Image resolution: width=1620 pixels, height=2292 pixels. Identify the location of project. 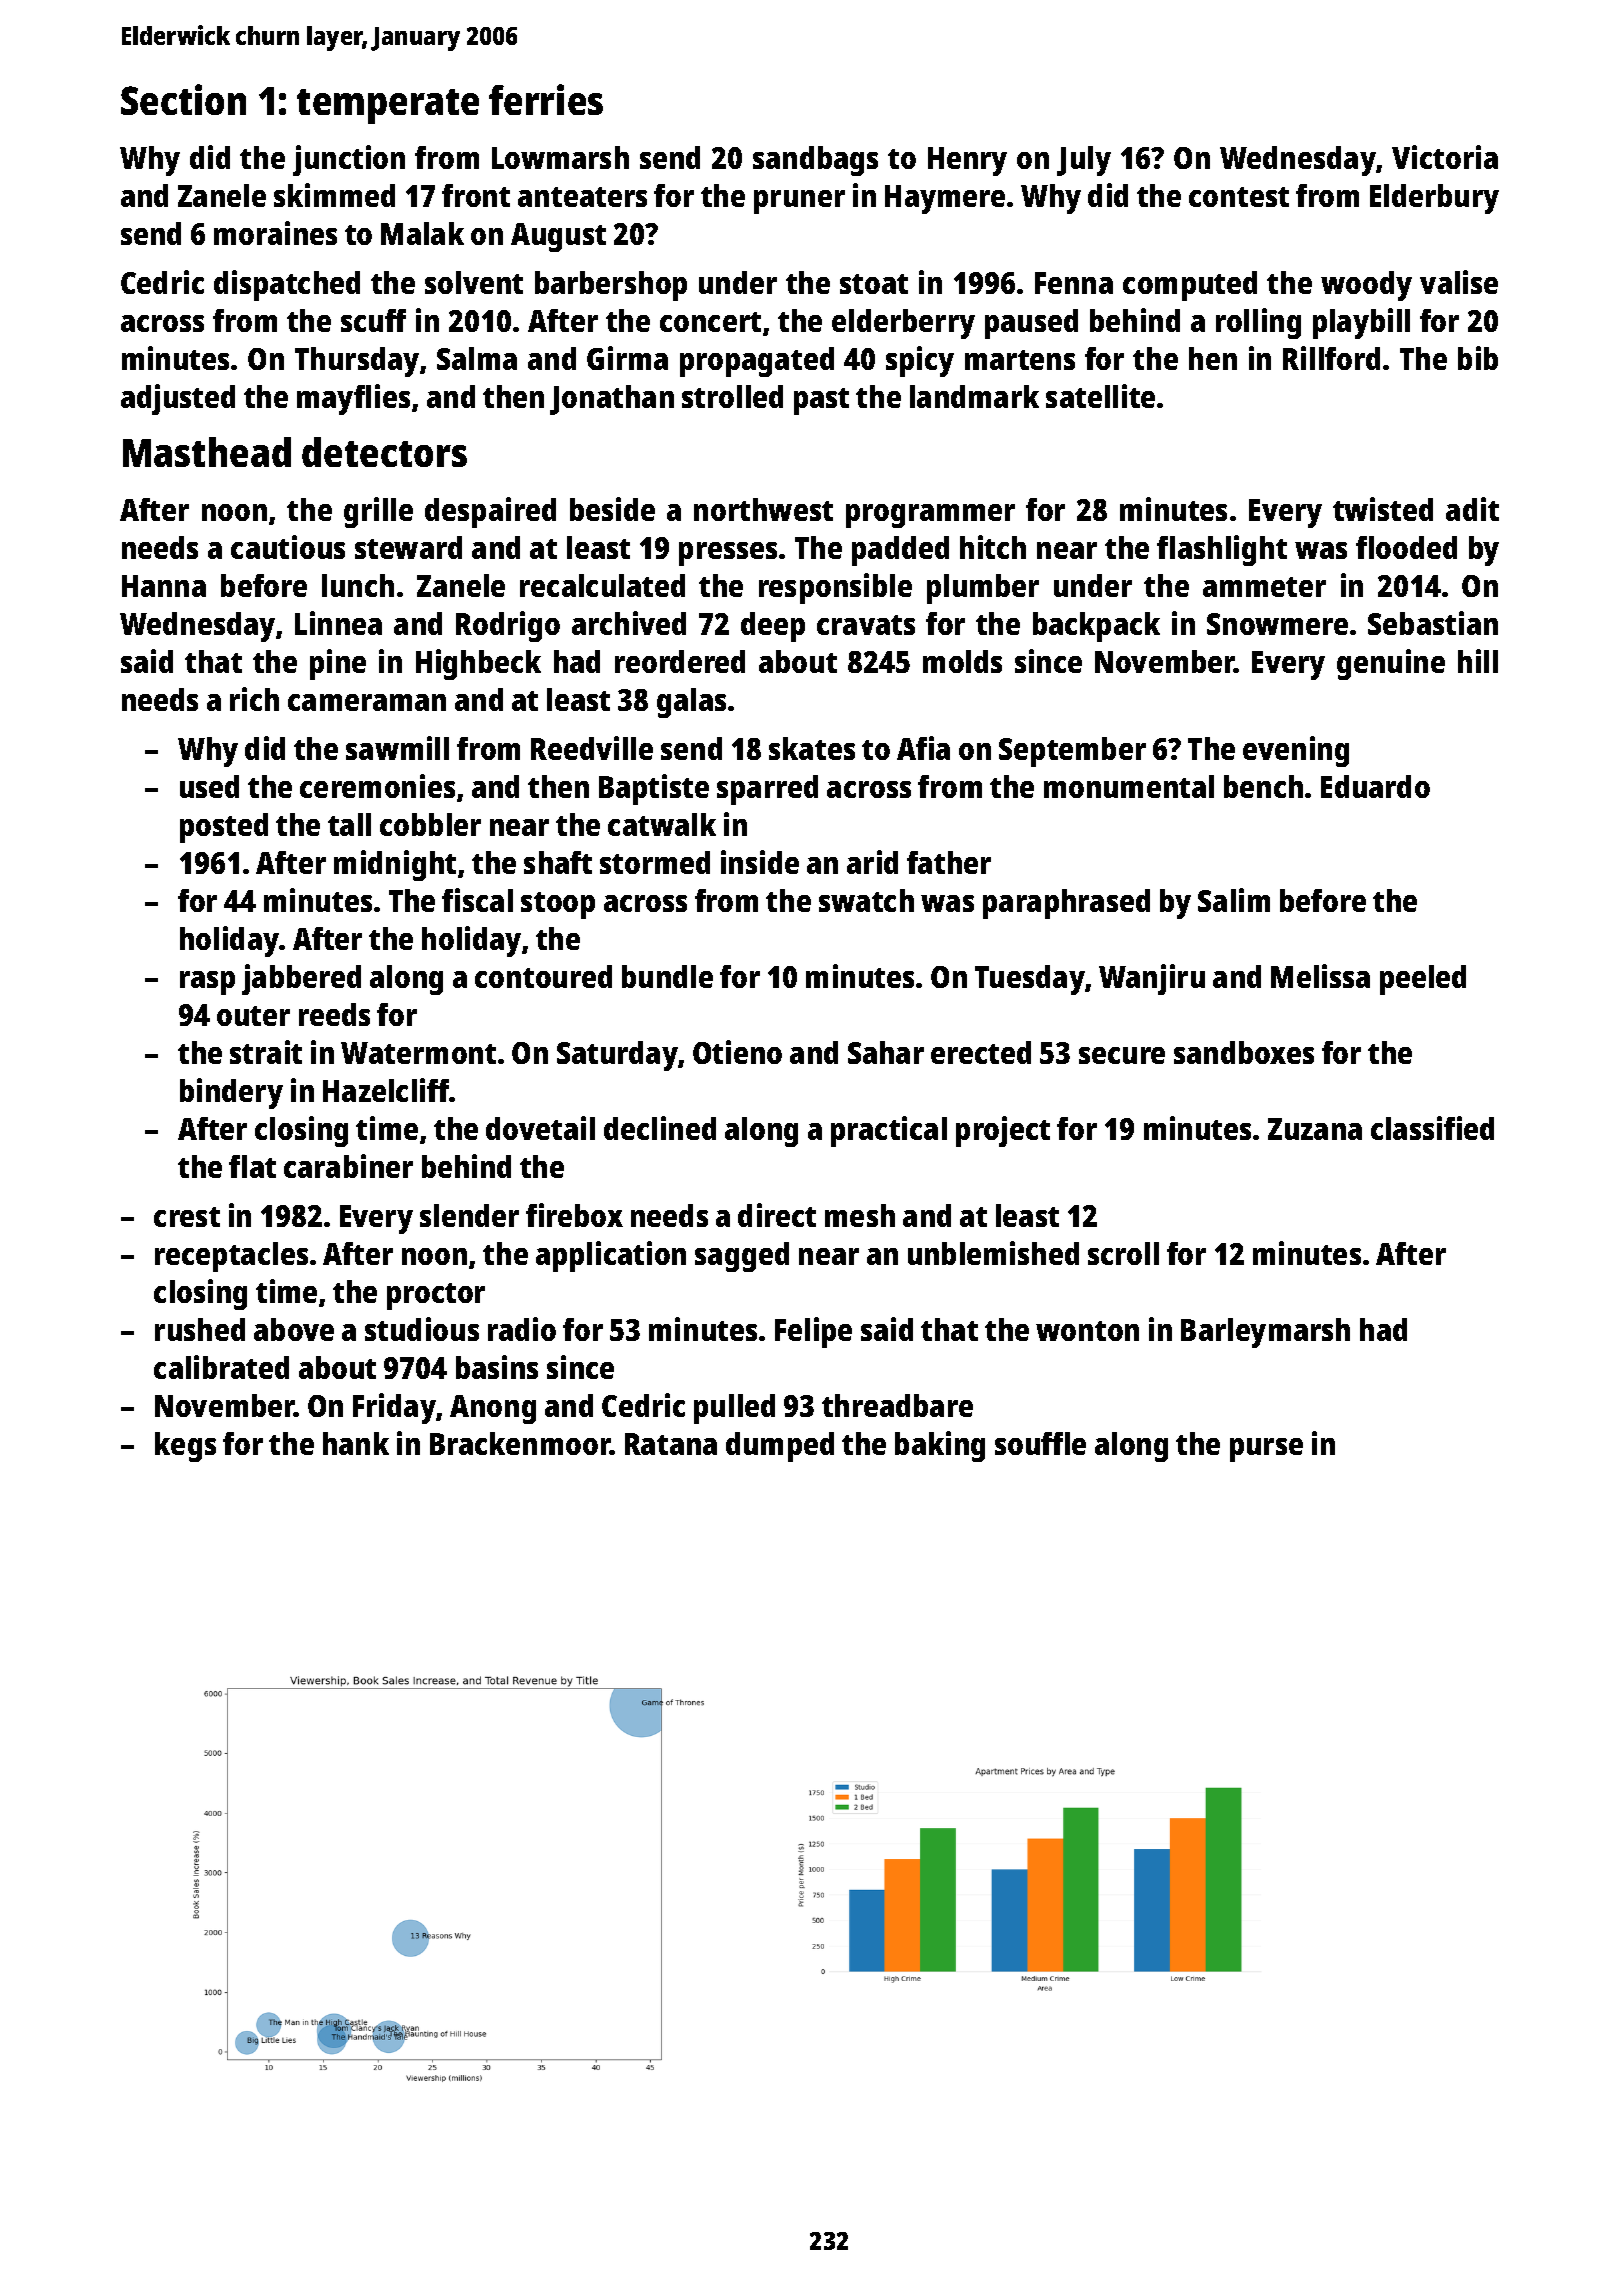
(1003, 1131).
